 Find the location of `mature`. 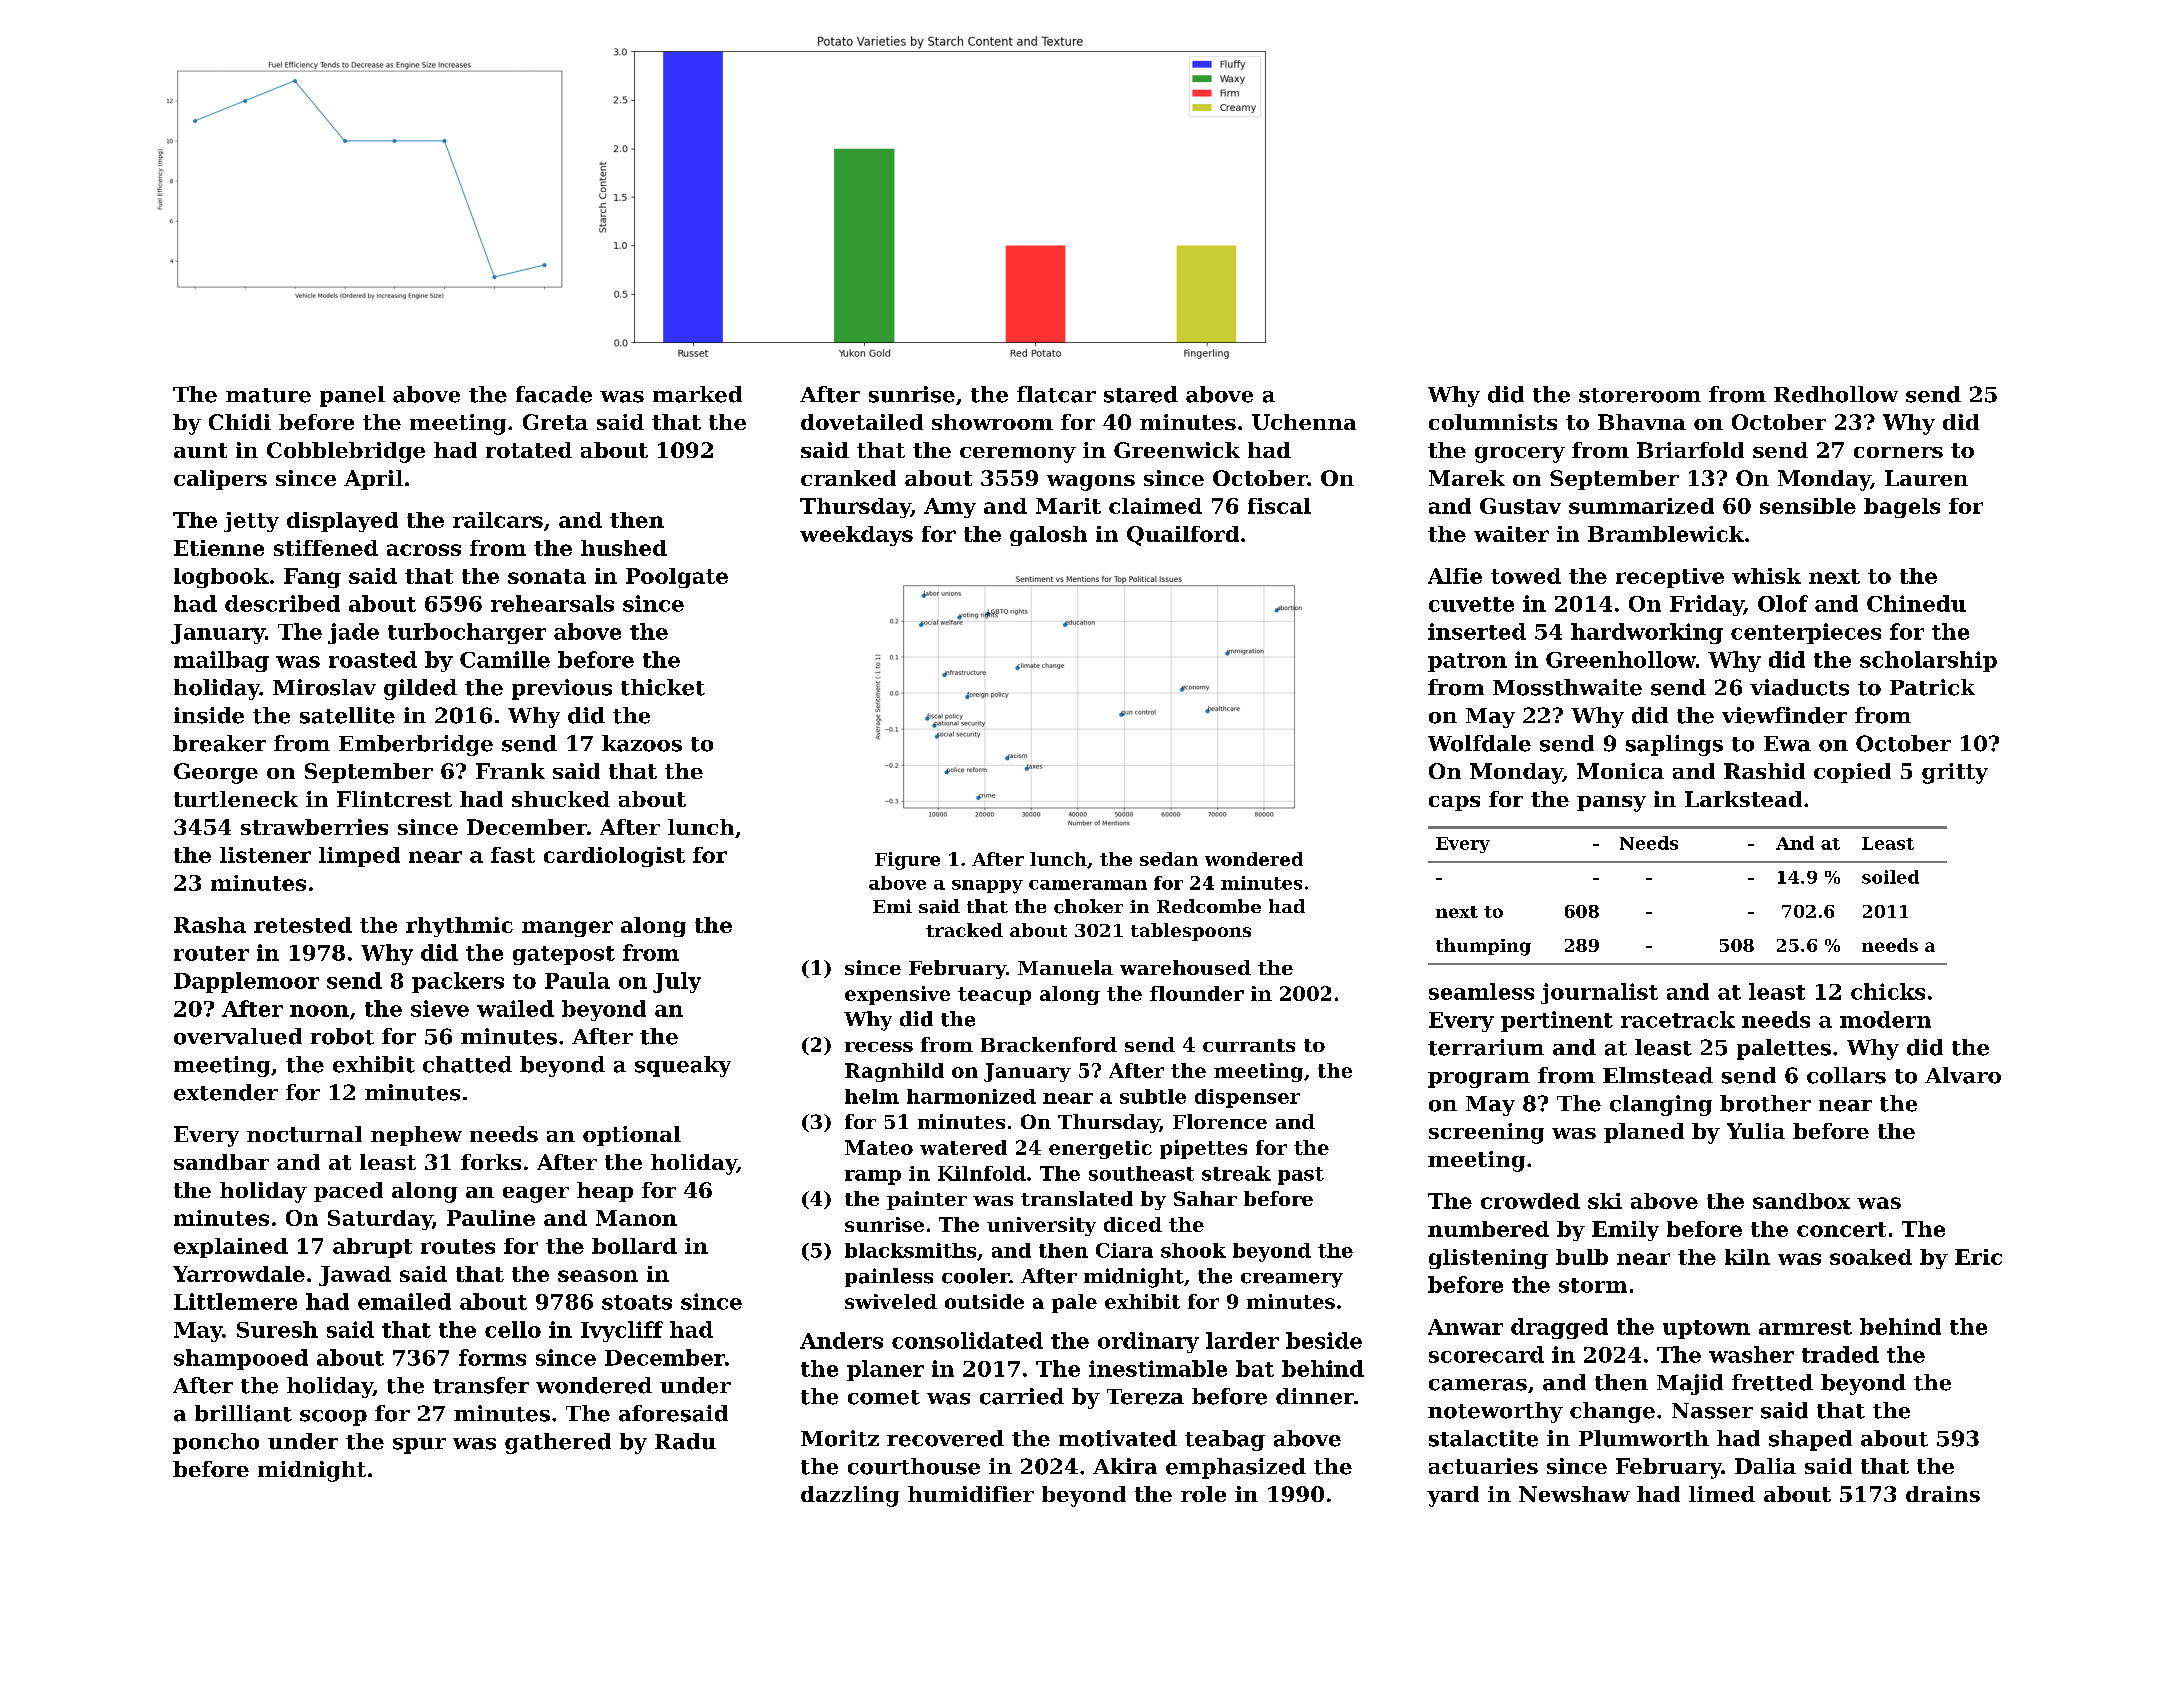

mature is located at coordinates (268, 395).
